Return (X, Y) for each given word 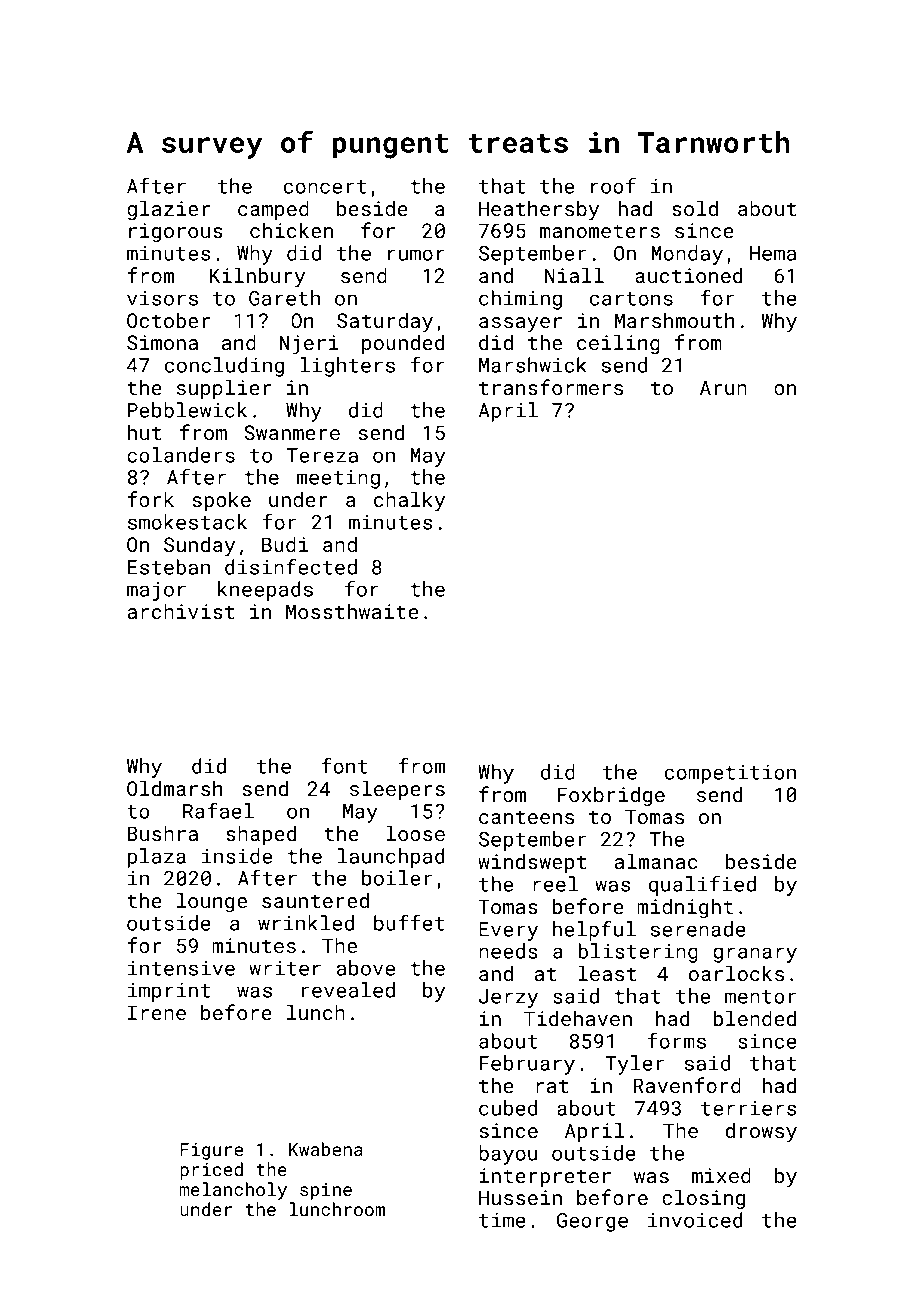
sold (695, 208)
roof (613, 186)
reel (555, 884)
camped (273, 210)
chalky (409, 501)
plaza (157, 858)
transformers (551, 387)
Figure (211, 1151)
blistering (638, 953)
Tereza (322, 455)
